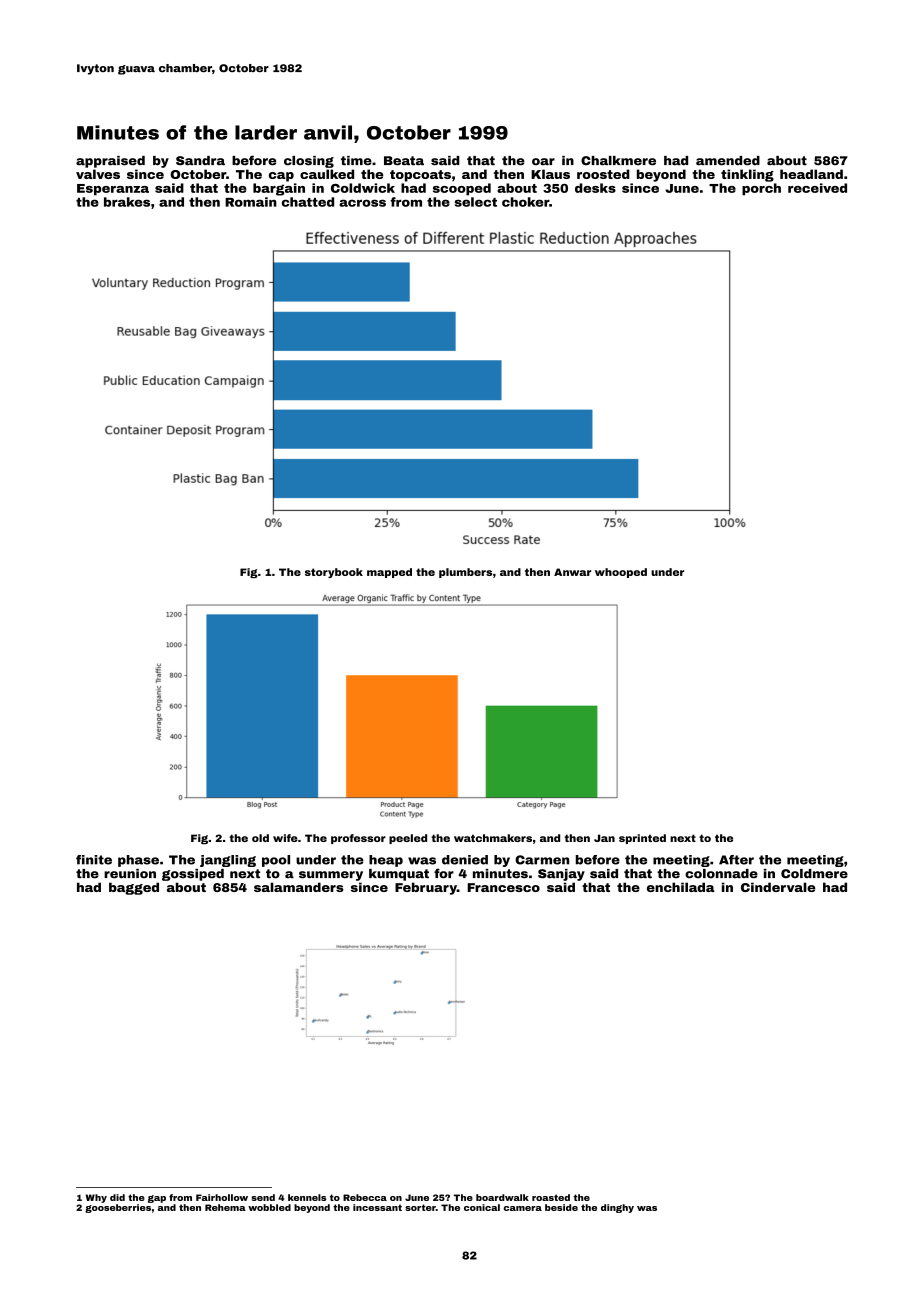 The width and height of the screenshot is (924, 1308). What do you see at coordinates (110, 162) in the screenshot?
I see `appraised` at bounding box center [110, 162].
